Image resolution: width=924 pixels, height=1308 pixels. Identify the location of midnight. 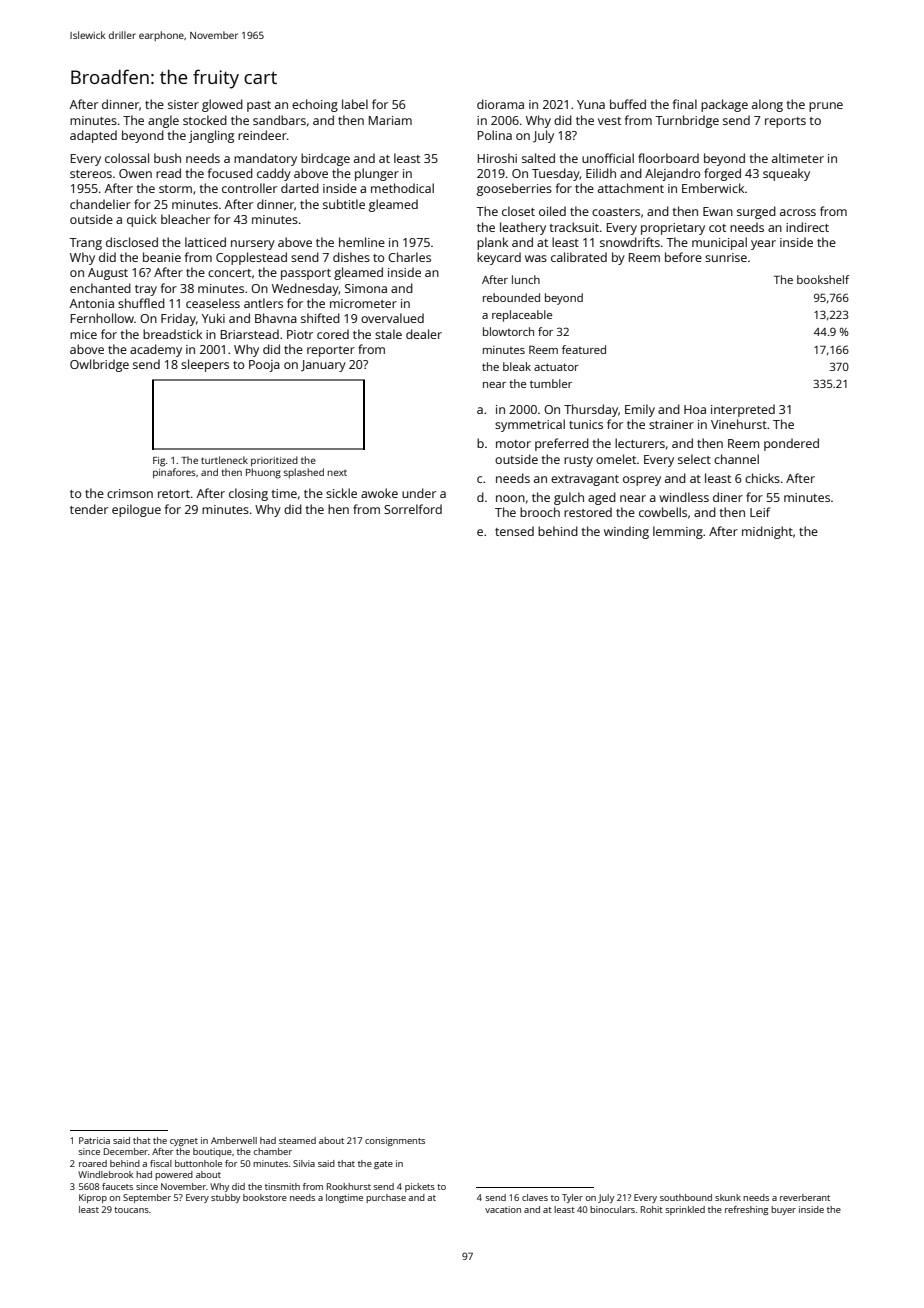
(767, 532).
